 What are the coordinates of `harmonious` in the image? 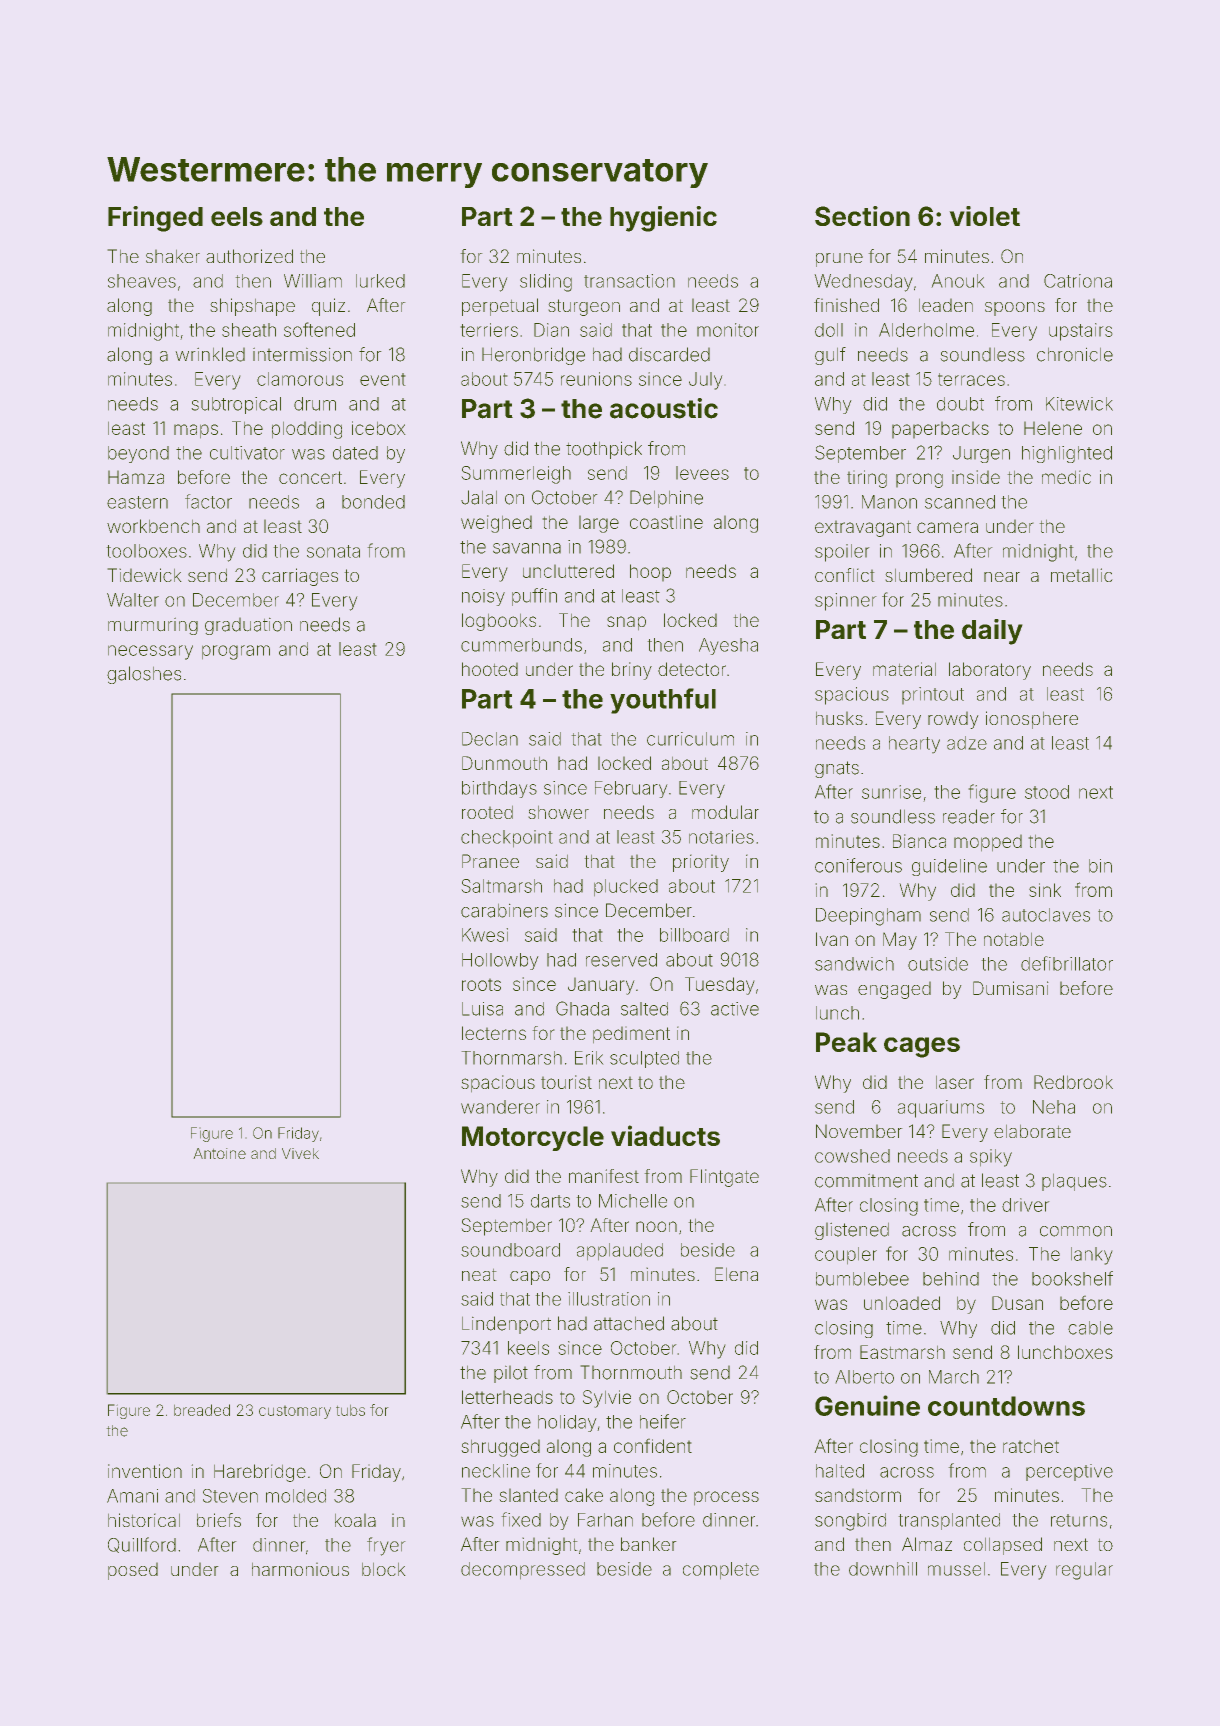 It's located at (300, 1569).
